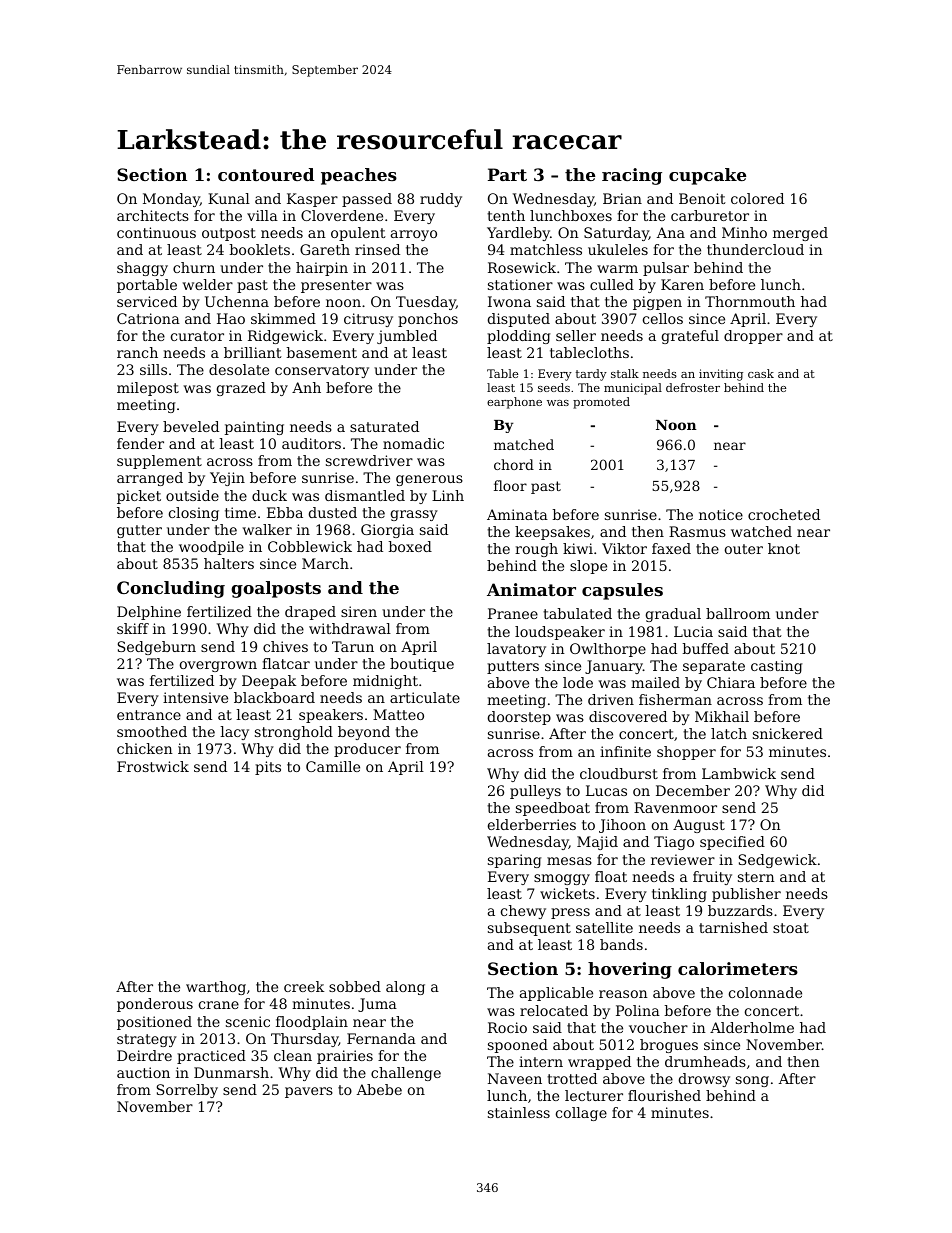 This document has height=1233, width=952. I want to click on lavatory, so click(516, 650).
